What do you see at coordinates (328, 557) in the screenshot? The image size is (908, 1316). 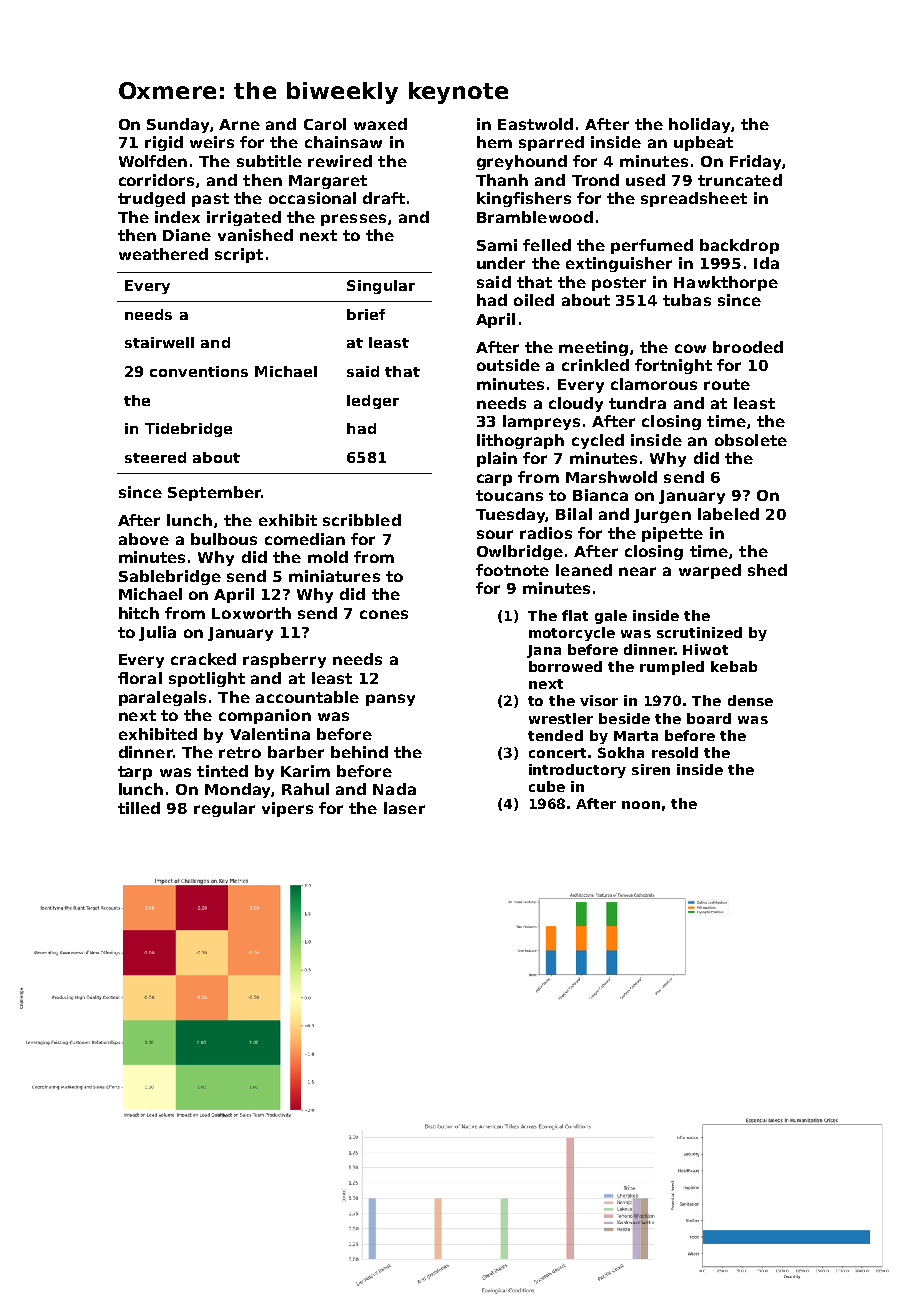 I see `mold` at bounding box center [328, 557].
